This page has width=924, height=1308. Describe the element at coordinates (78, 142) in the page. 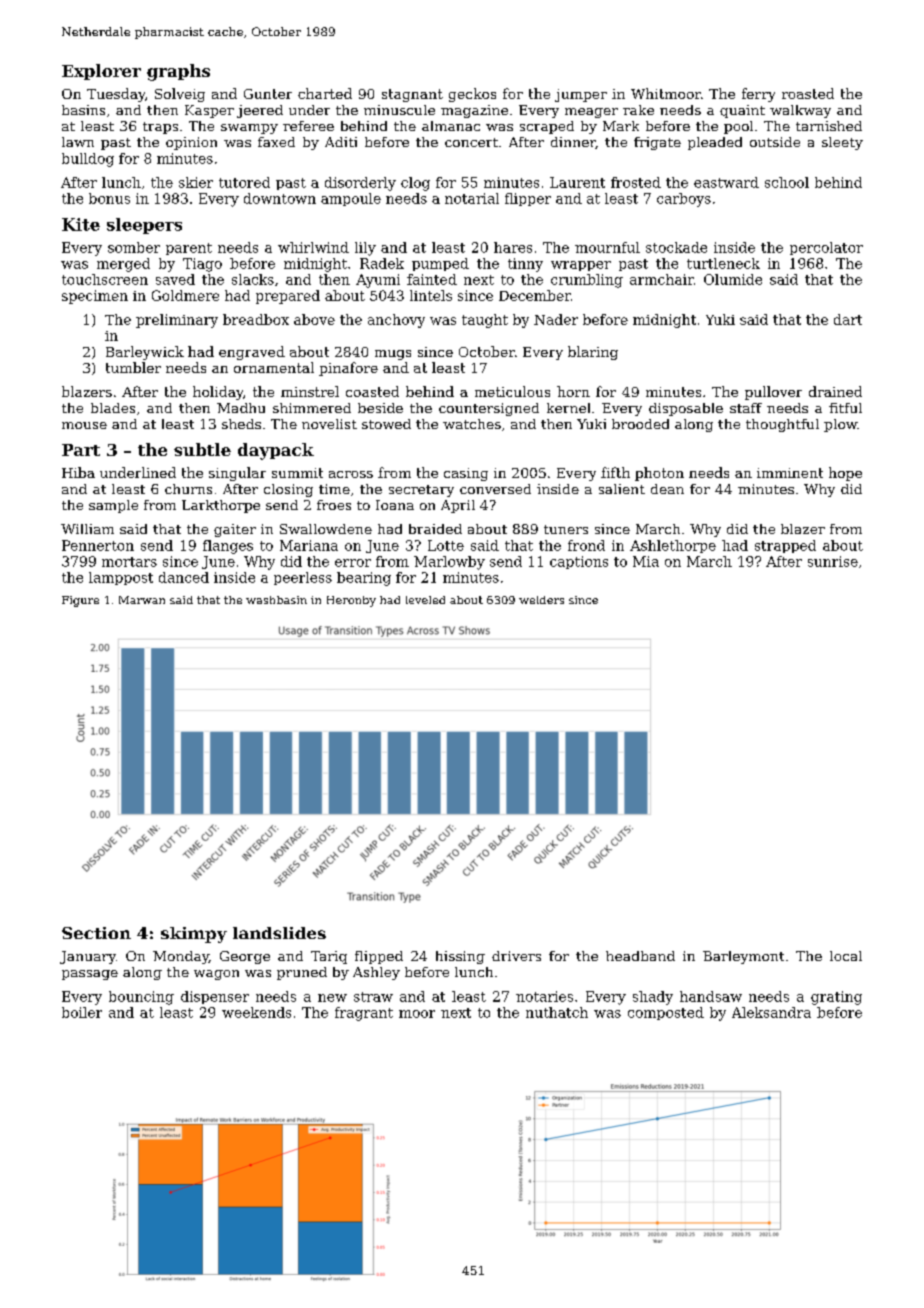

I see `lawn` at that location.
